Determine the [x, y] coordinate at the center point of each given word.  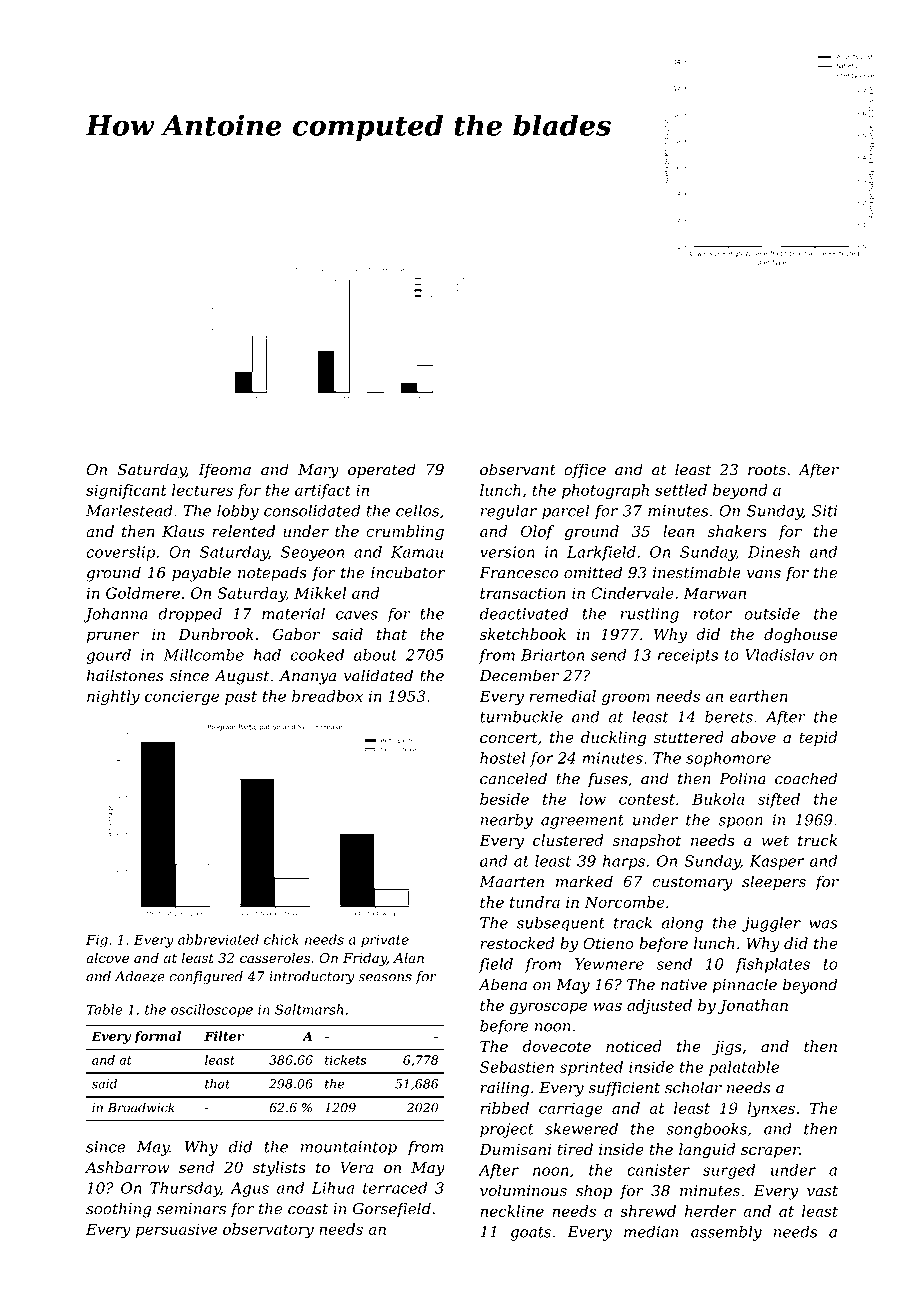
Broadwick [141, 1107]
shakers [737, 531]
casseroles [275, 957]
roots [767, 470]
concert [509, 737]
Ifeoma [224, 470]
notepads [272, 574]
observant [518, 469]
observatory [268, 1230]
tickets [346, 1060]
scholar [693, 1087]
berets [729, 716]
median [651, 1231]
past [241, 698]
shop [594, 1192]
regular [508, 512]
